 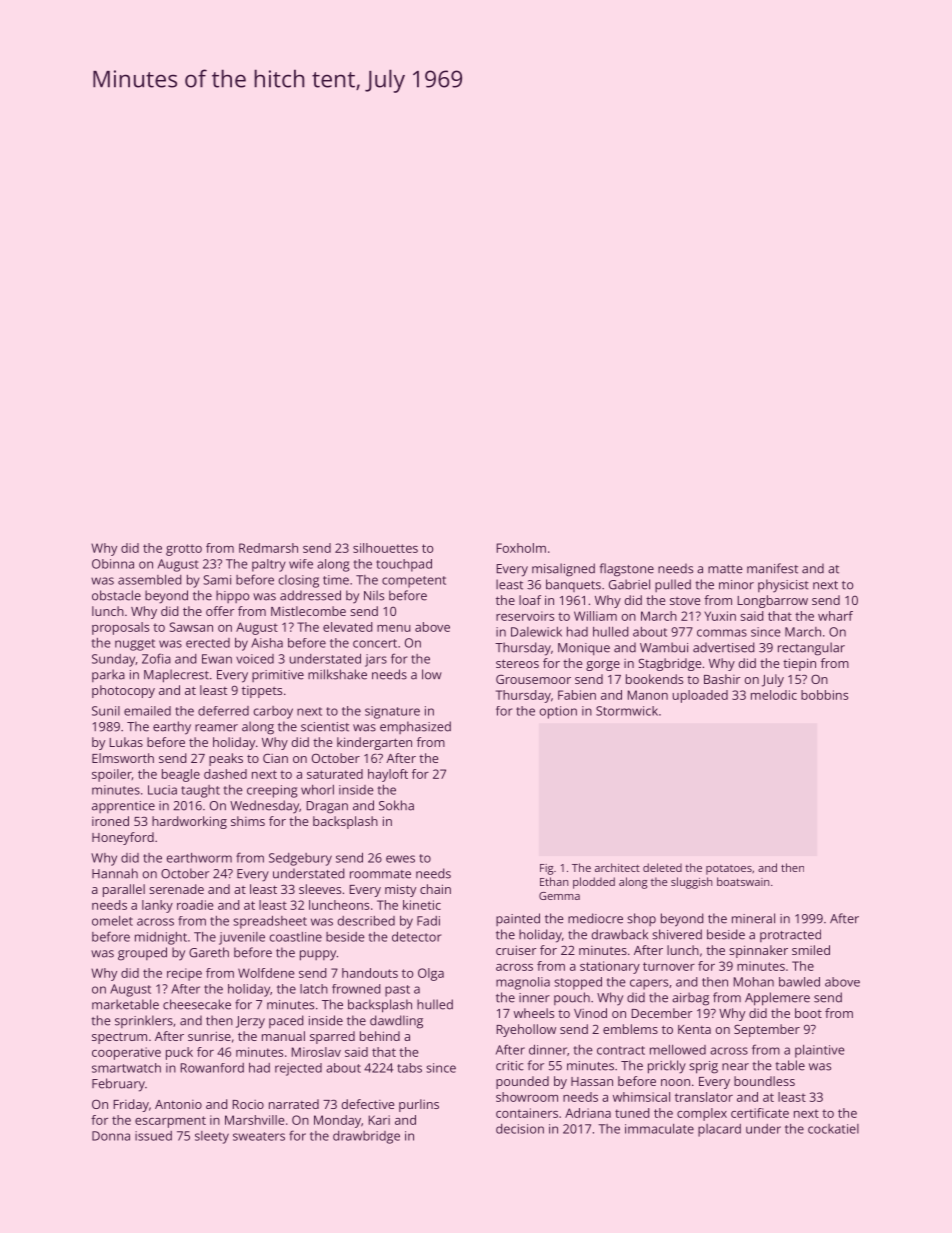 I want to click on offer, so click(x=220, y=611).
